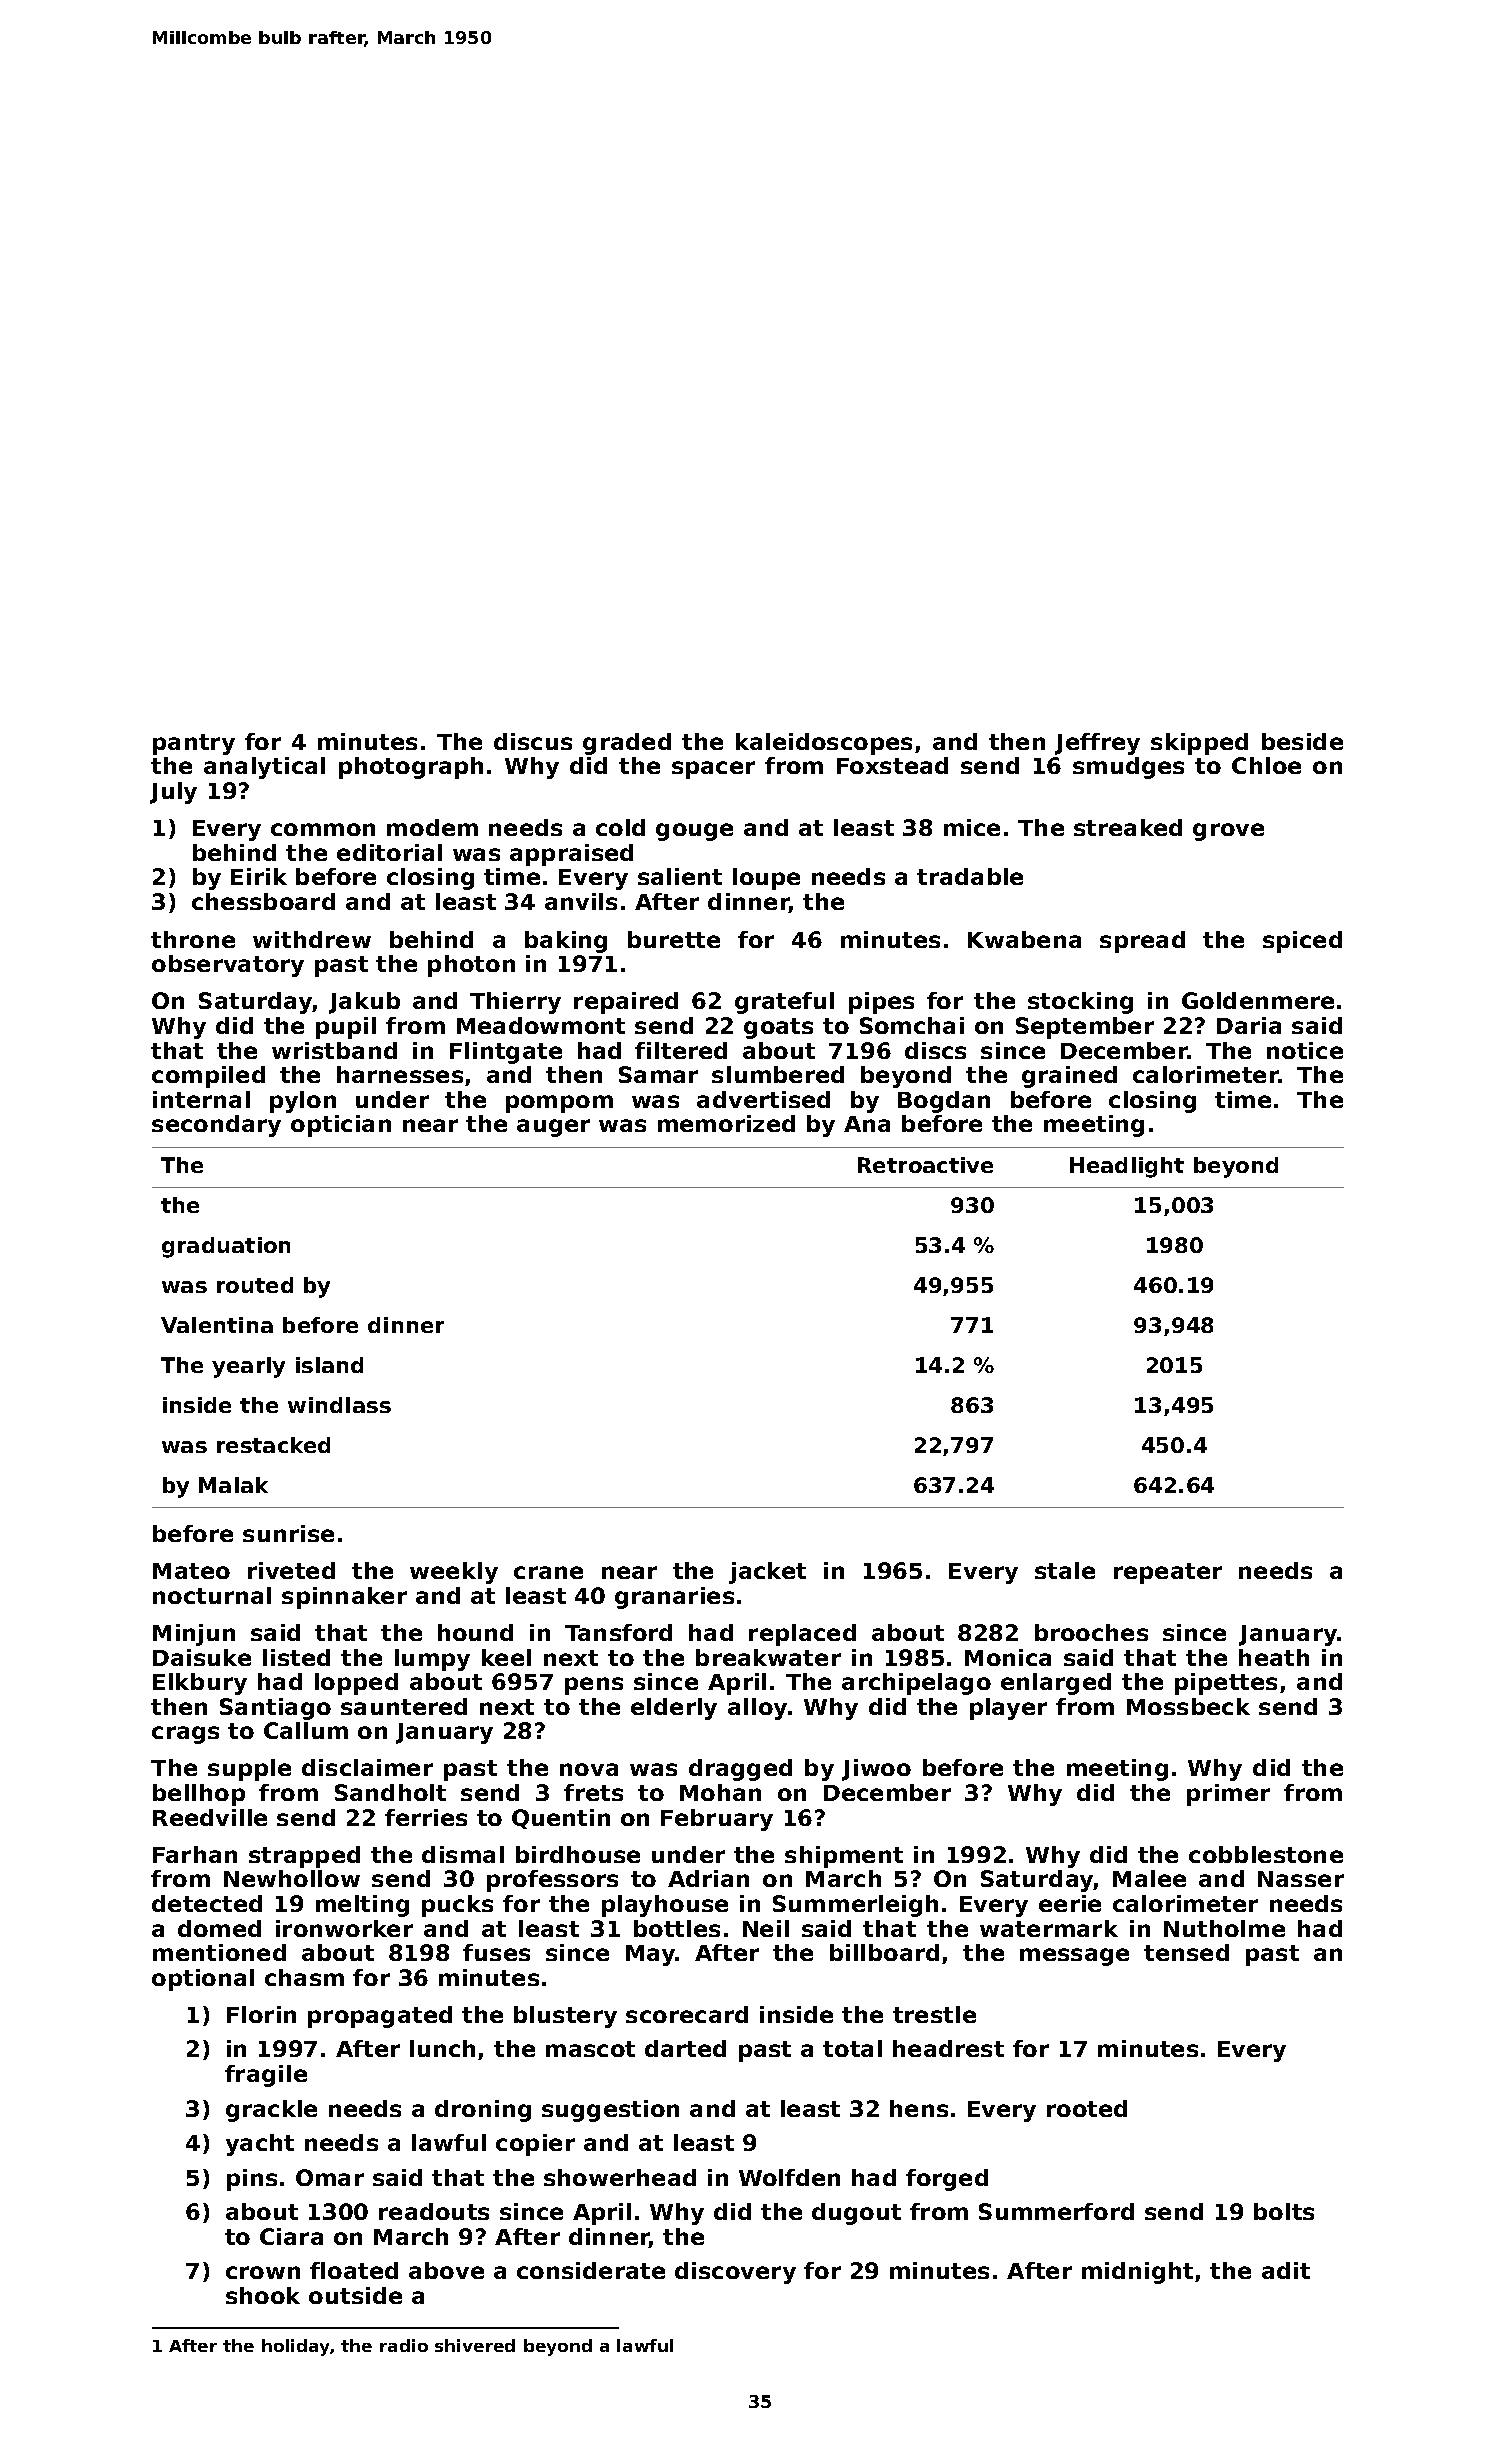  I want to click on beside, so click(1302, 741).
